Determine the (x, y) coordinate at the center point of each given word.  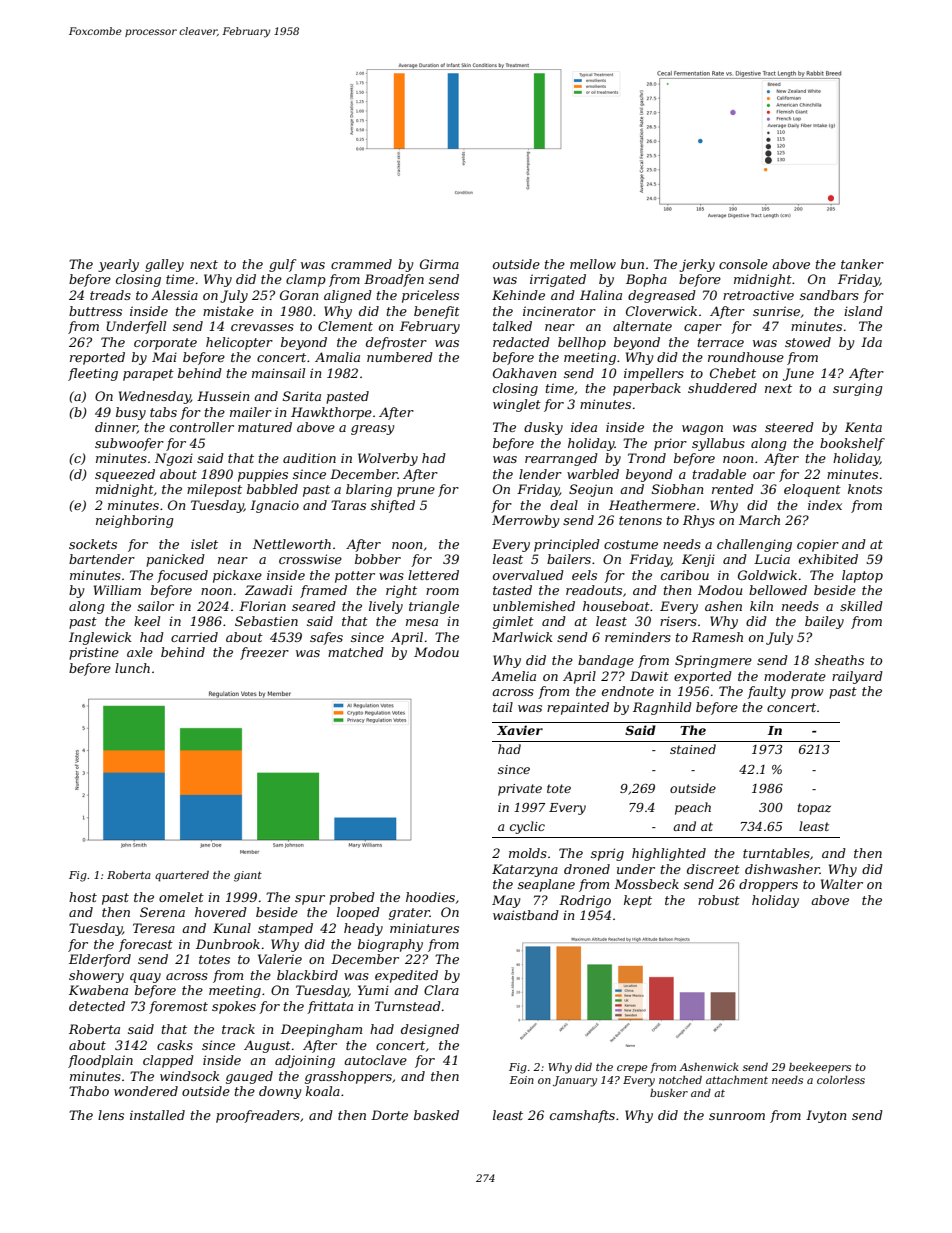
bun (632, 264)
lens (111, 1115)
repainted (578, 708)
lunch (132, 668)
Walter (842, 884)
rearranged (561, 459)
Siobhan (678, 489)
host (83, 897)
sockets (93, 544)
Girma (439, 264)
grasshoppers (348, 1077)
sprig (607, 854)
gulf (282, 265)
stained (693, 749)
